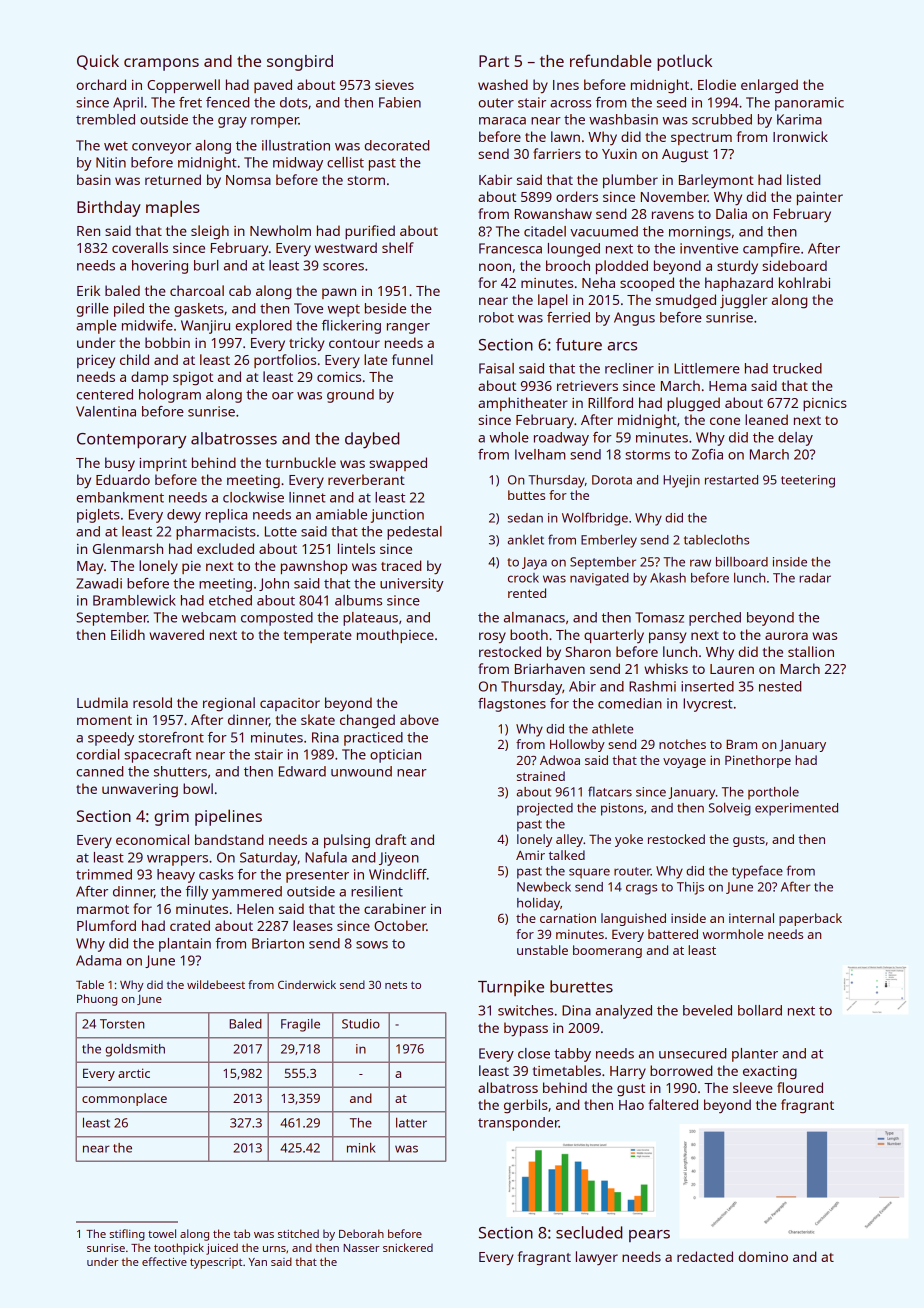  What do you see at coordinates (408, 1247) in the document?
I see `snickered` at bounding box center [408, 1247].
